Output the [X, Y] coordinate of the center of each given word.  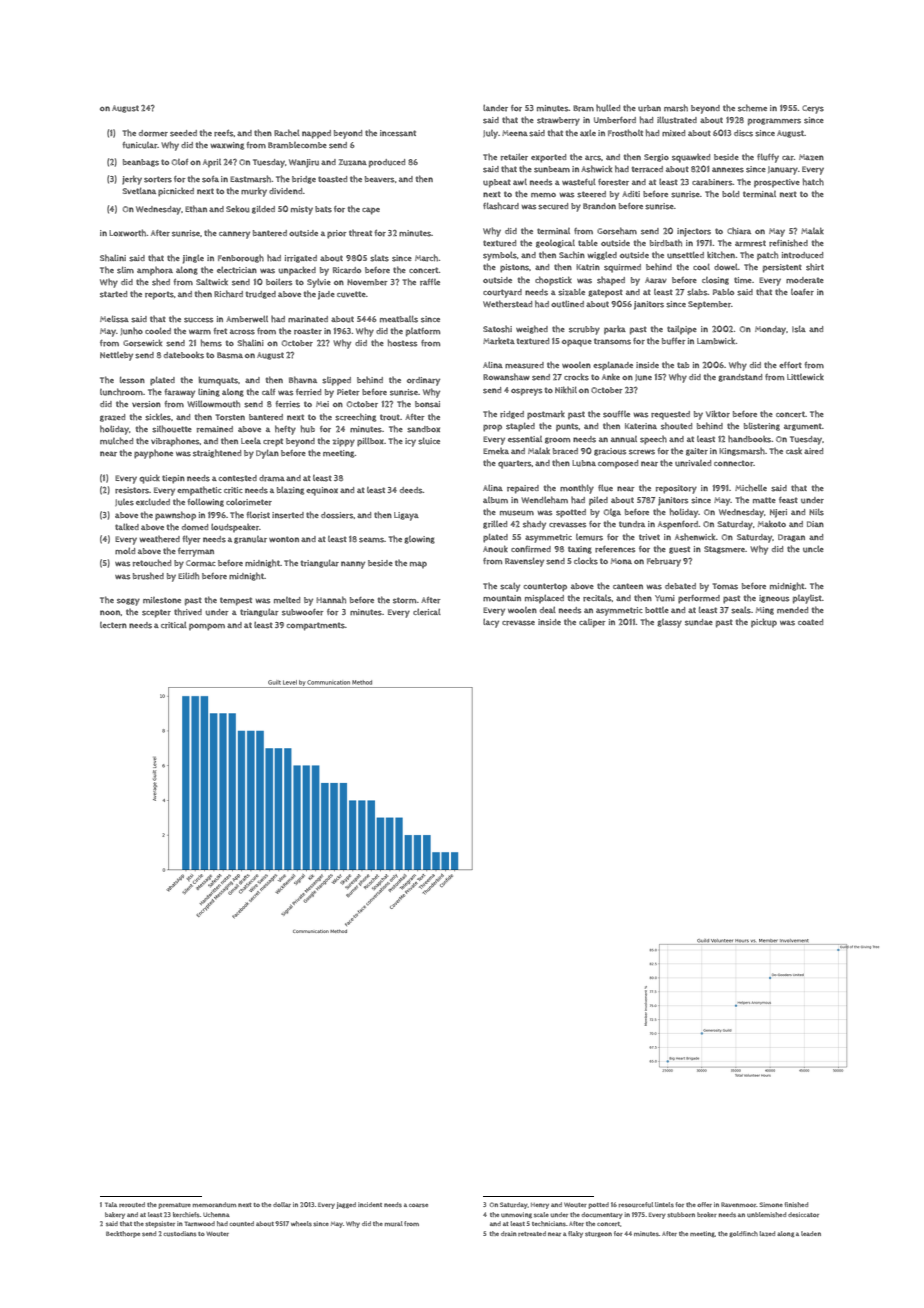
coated [810, 622]
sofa [210, 179]
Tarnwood [200, 1223]
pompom [207, 627]
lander [495, 108]
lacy [491, 623]
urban [649, 108]
